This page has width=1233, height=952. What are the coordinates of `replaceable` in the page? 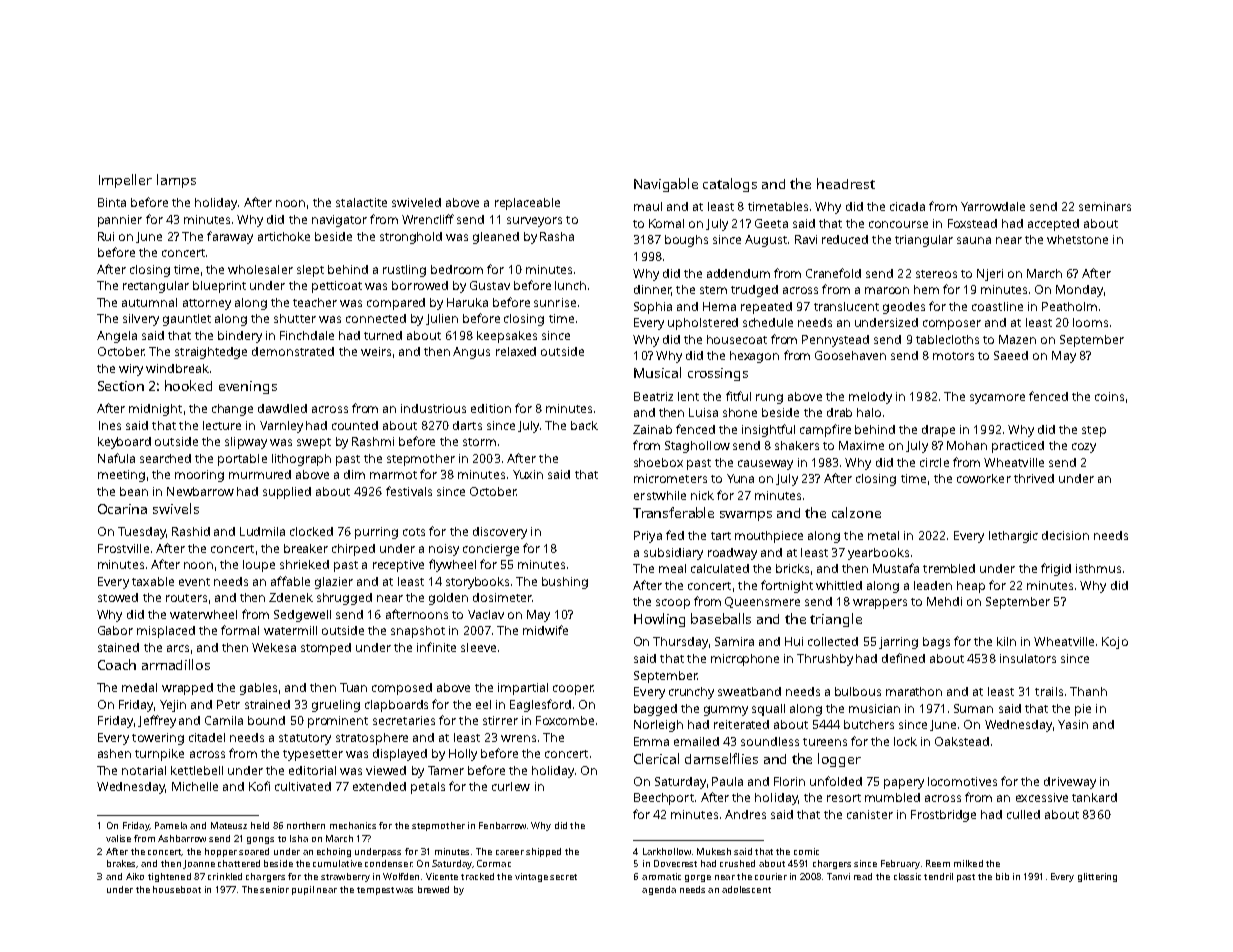 It's located at (527, 204).
